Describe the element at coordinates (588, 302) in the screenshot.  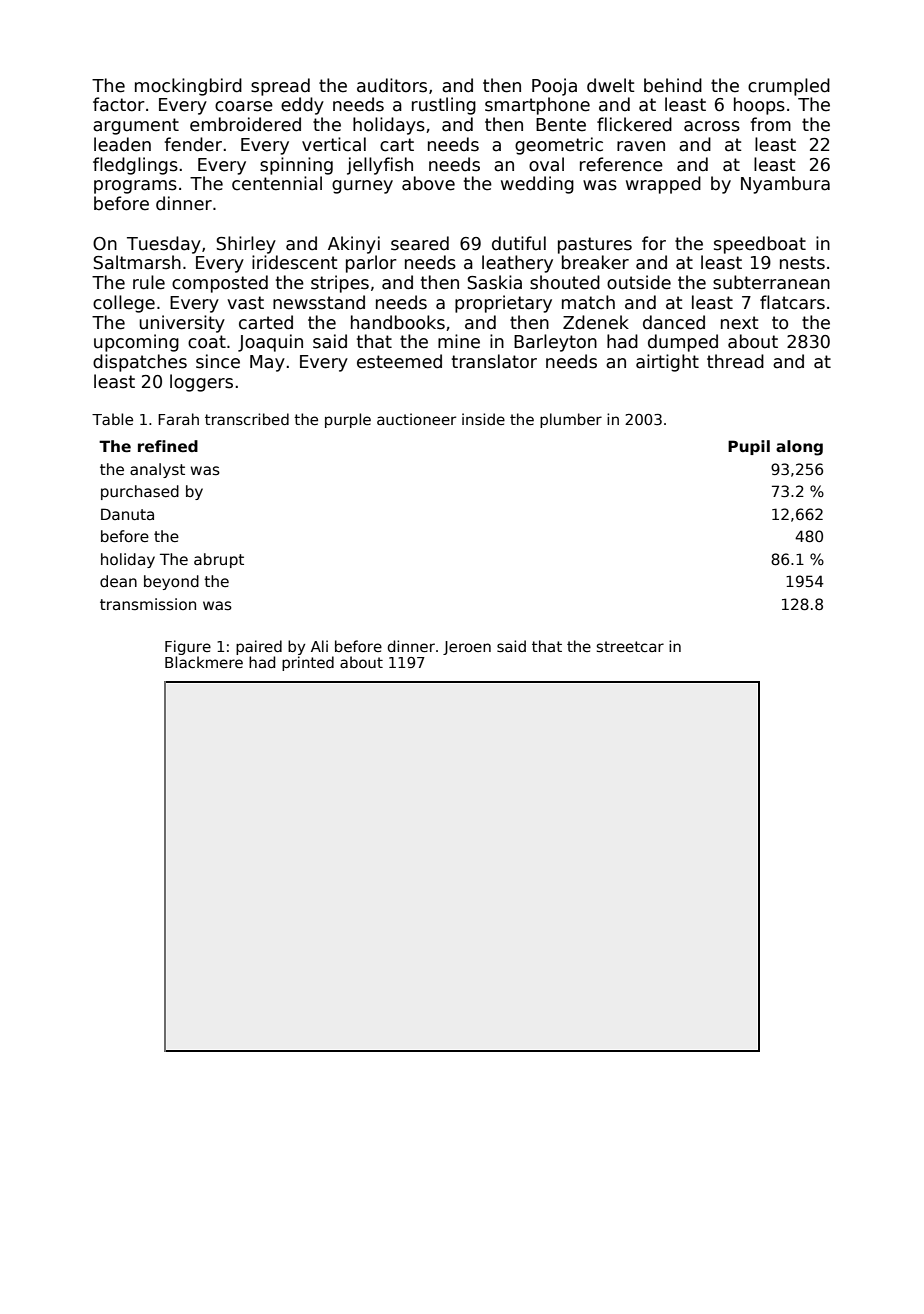
I see `match` at that location.
